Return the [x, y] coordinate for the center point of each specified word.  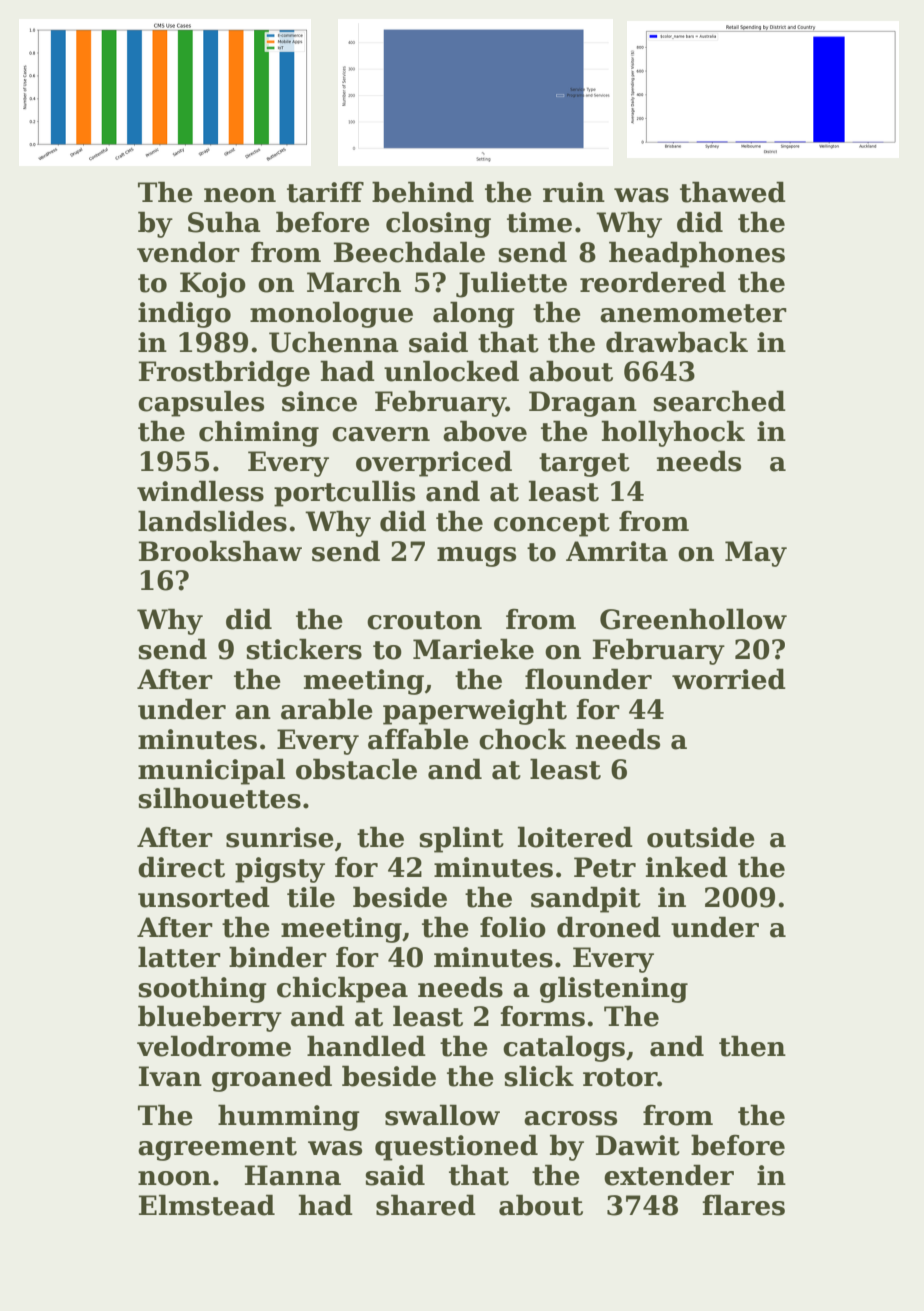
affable [418, 739]
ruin [574, 192]
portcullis [344, 493]
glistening [614, 989]
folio [513, 927]
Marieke [473, 649]
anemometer [693, 313]
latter [179, 957]
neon [240, 195]
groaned [272, 1078]
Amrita [617, 551]
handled [366, 1046]
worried [729, 679]
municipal [211, 771]
